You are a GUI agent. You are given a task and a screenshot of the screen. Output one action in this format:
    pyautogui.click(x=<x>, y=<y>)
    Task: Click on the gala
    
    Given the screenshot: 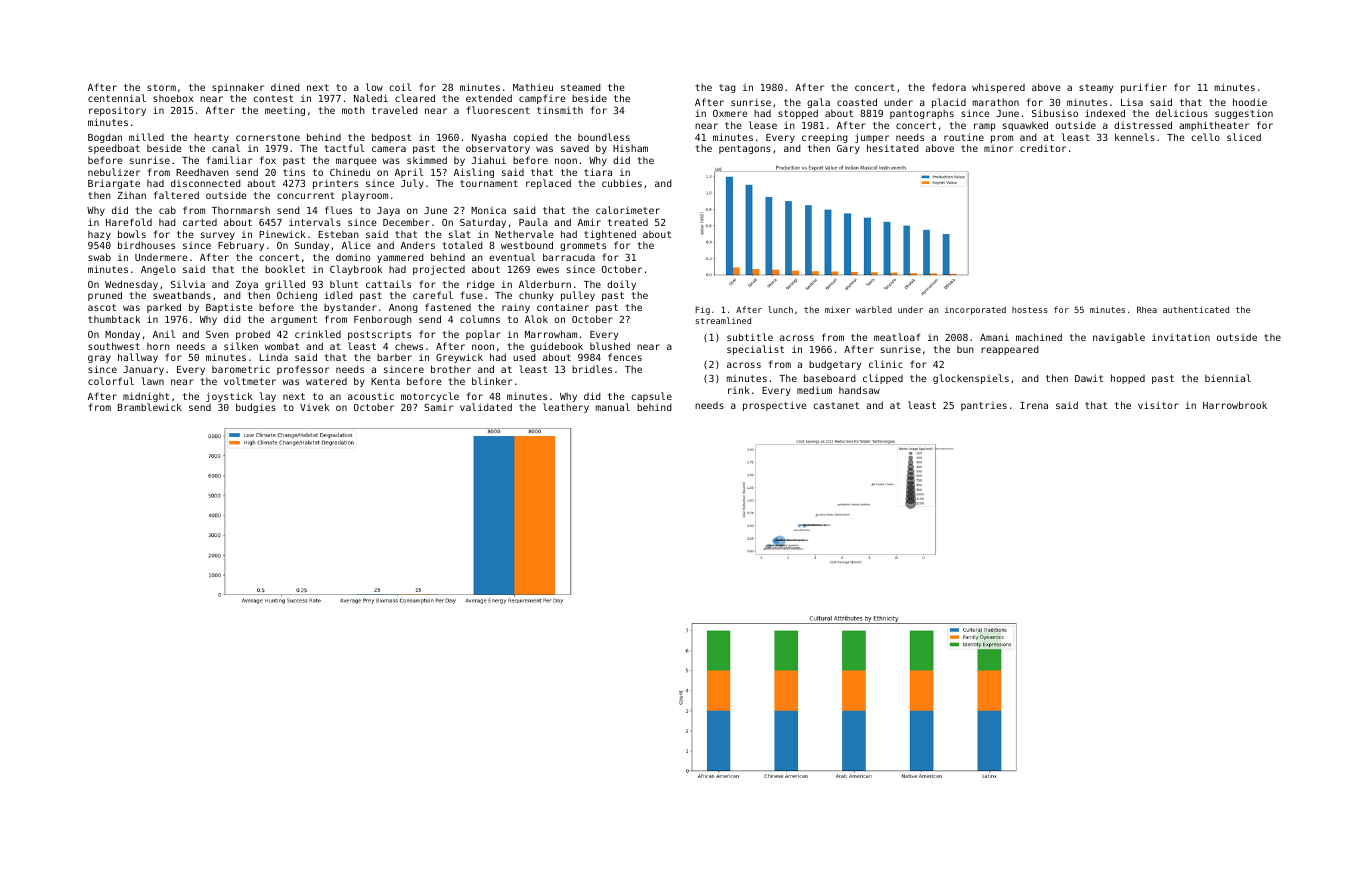 What is the action you would take?
    pyautogui.click(x=818, y=103)
